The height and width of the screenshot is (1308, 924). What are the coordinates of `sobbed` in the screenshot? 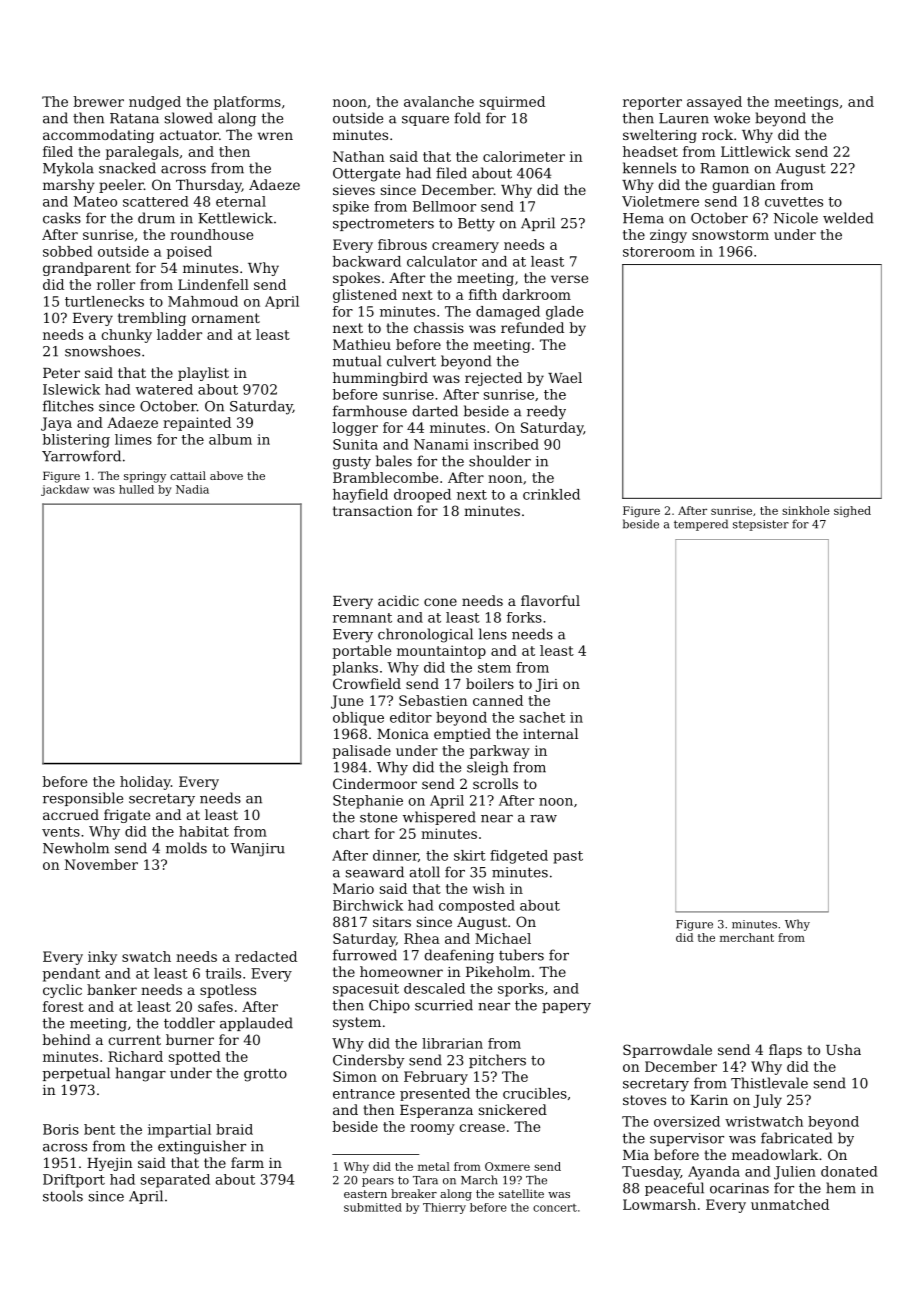 It's located at (68, 251).
